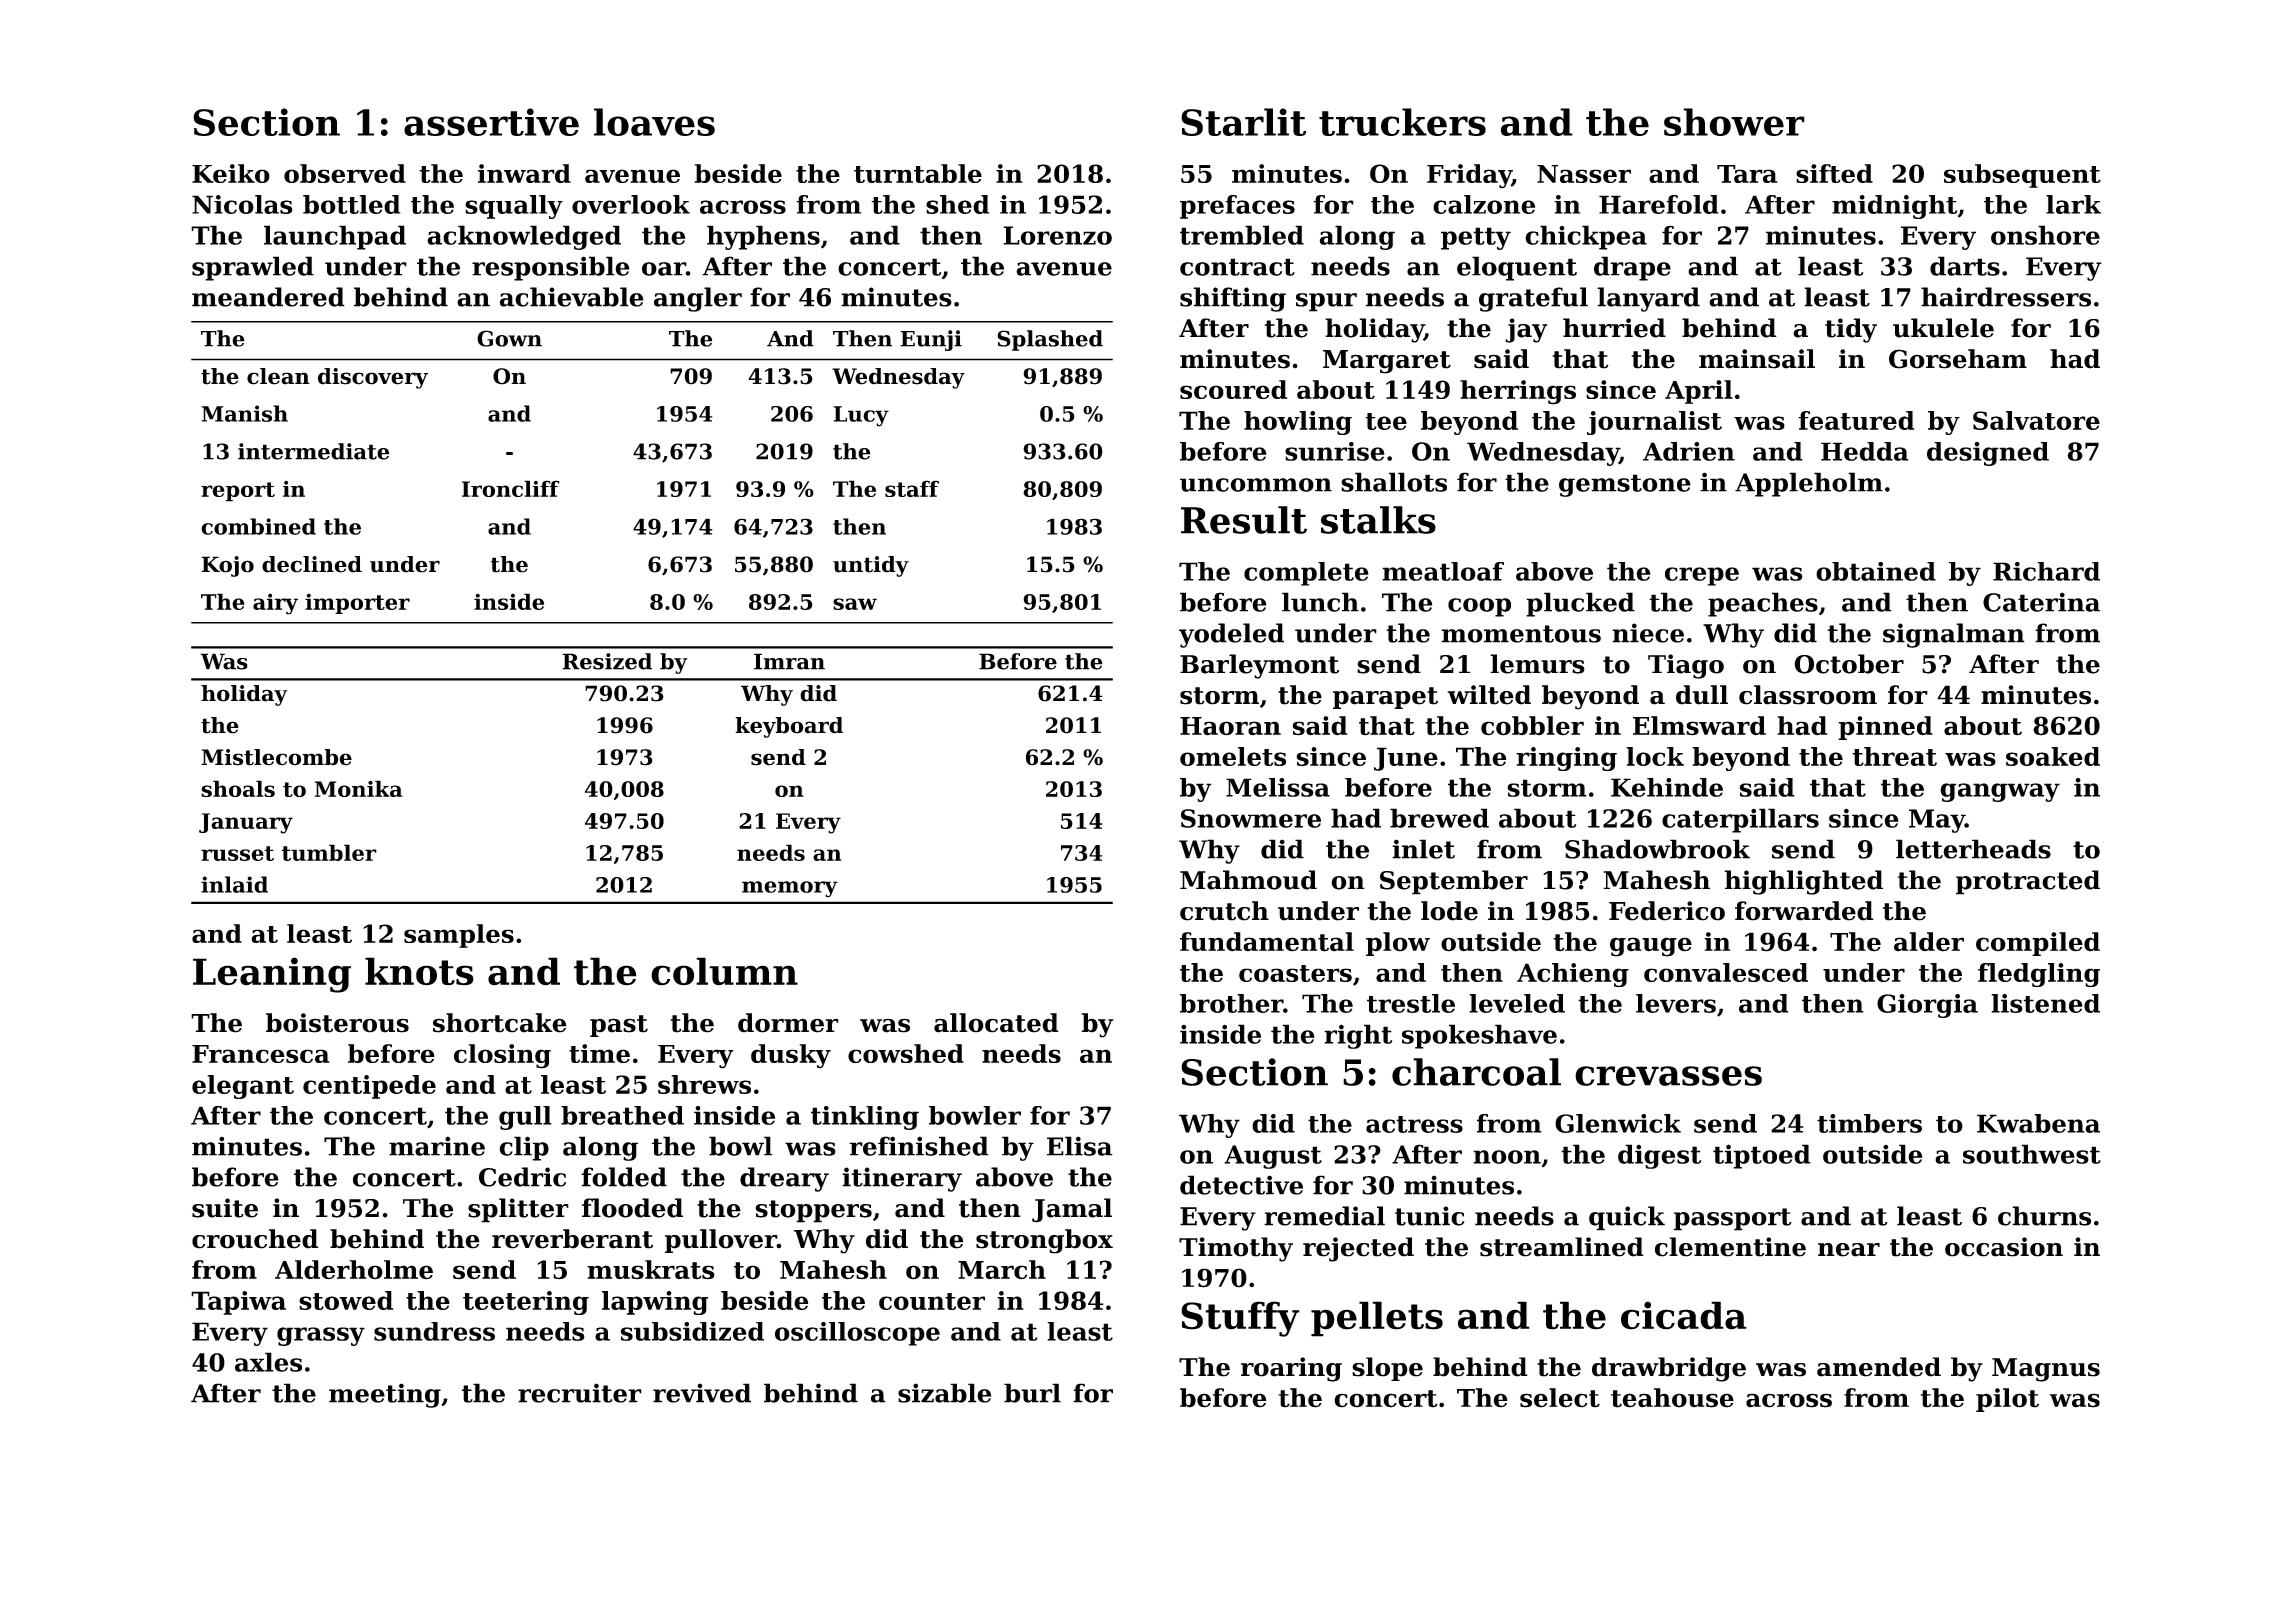 The image size is (2292, 1620). Describe the element at coordinates (1699, 726) in the image. I see `Elmsward` at that location.
